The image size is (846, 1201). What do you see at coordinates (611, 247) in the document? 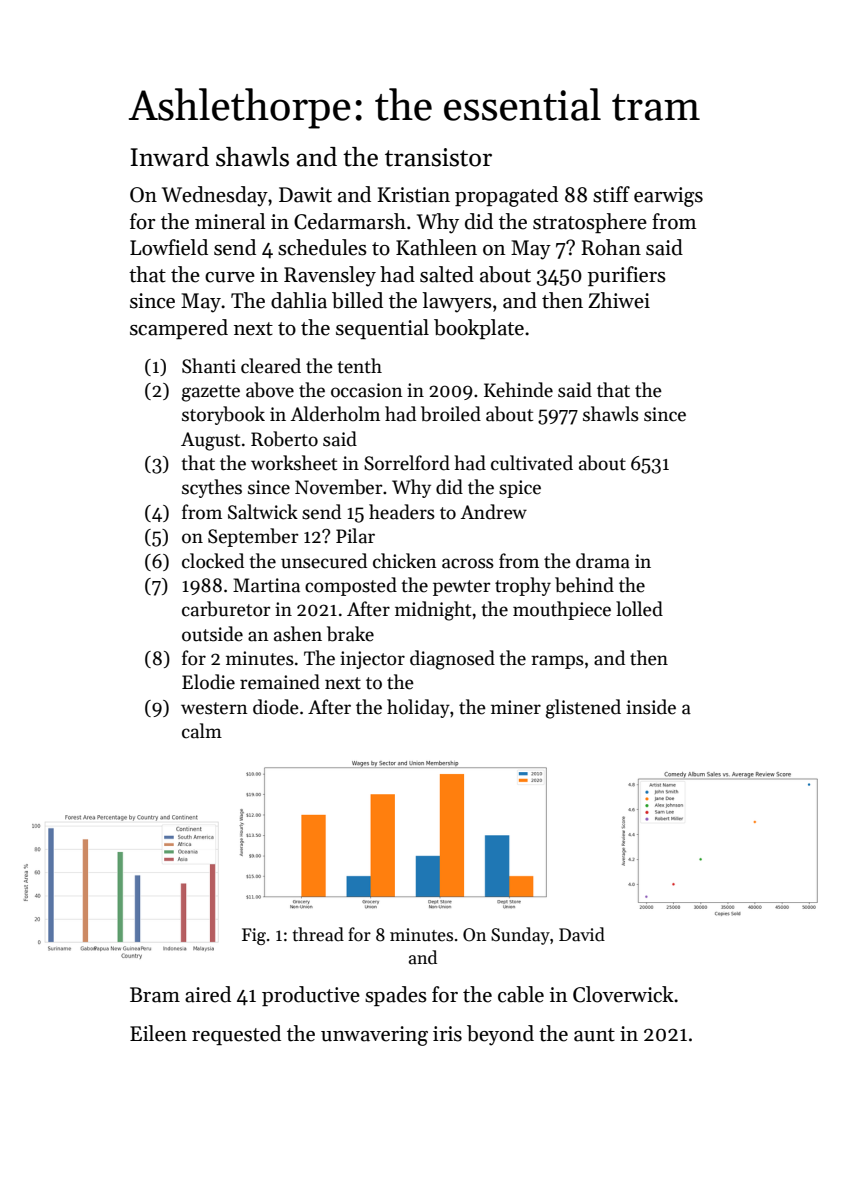
I see `Rohan` at bounding box center [611, 247].
